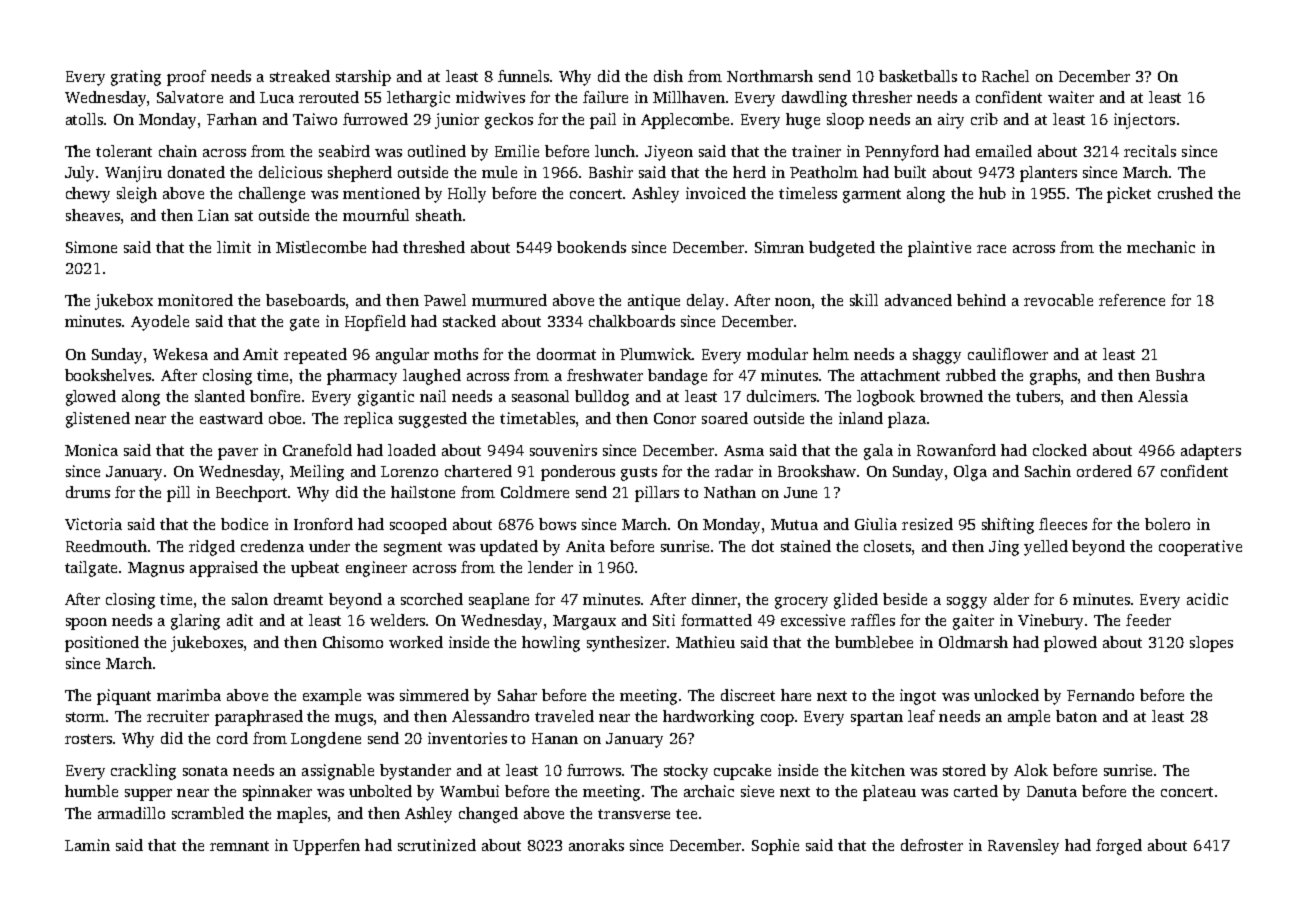 Image resolution: width=1308 pixels, height=924 pixels. Describe the element at coordinates (329, 546) in the screenshot. I see `under` at that location.
